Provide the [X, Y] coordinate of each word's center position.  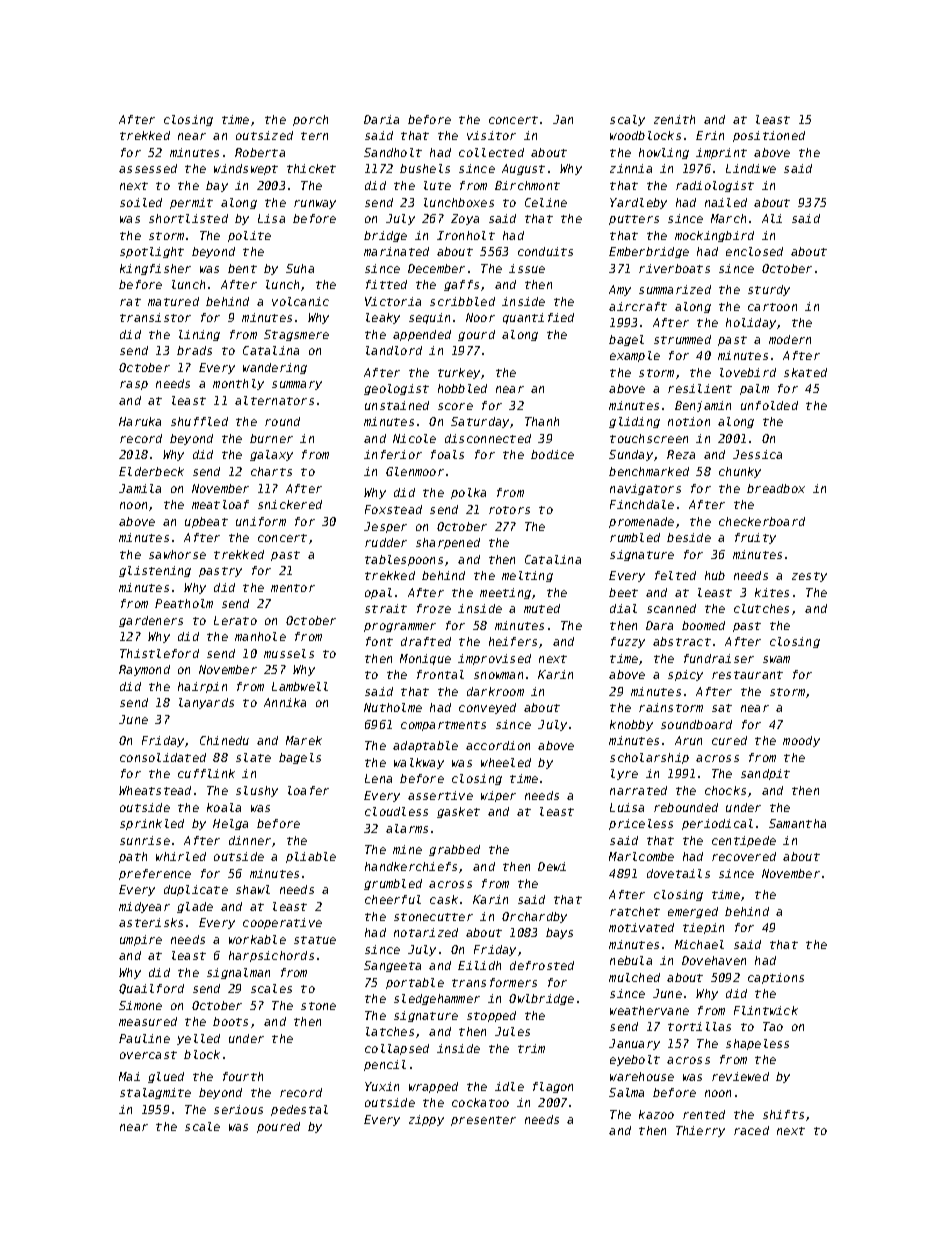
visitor [491, 135]
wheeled [506, 762]
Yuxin [382, 1086]
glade [195, 907]
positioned [769, 136]
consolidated [163, 757]
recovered [744, 856]
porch [310, 120]
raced [751, 1130]
